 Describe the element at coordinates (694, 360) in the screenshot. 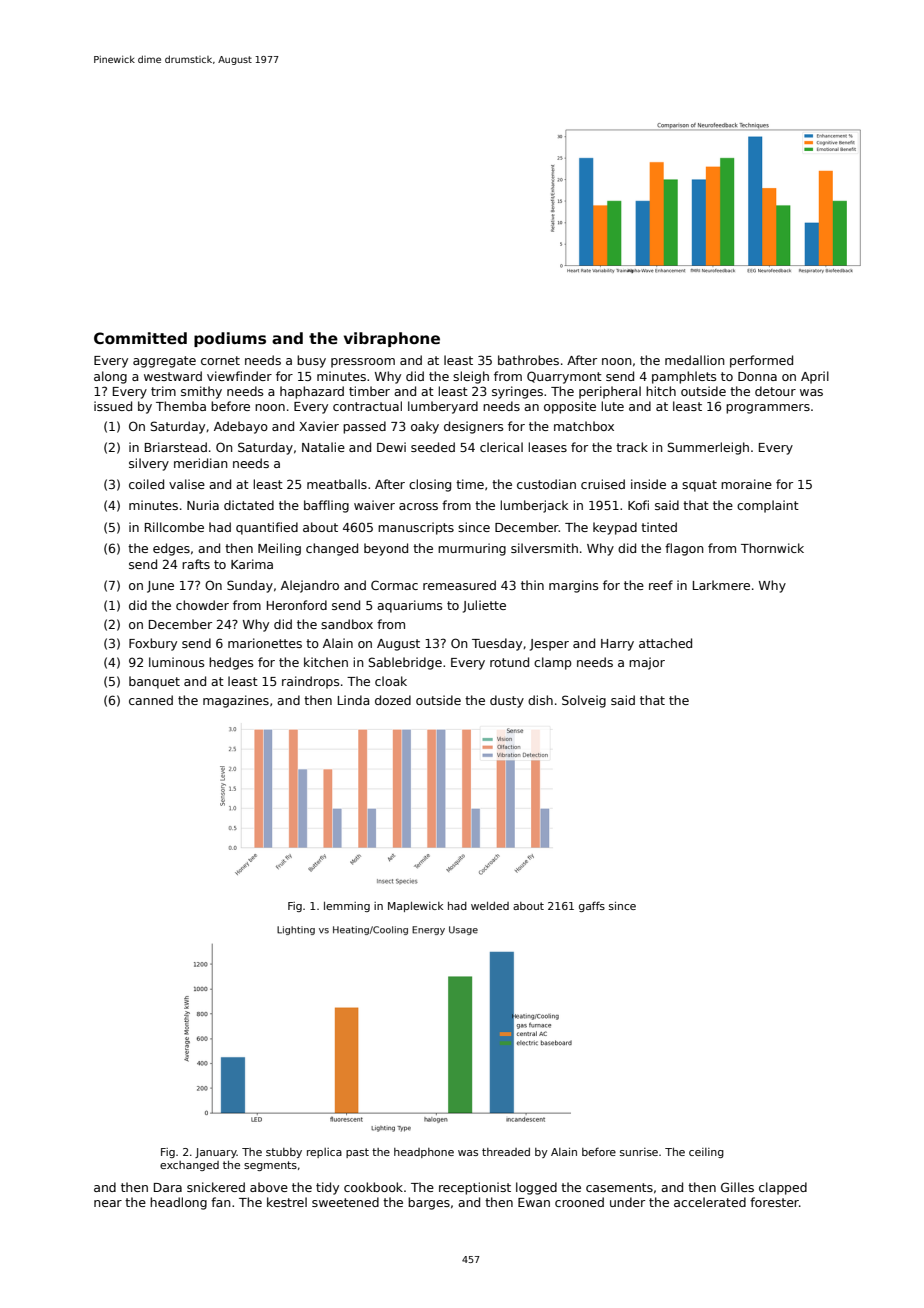

I see `medallion` at that location.
